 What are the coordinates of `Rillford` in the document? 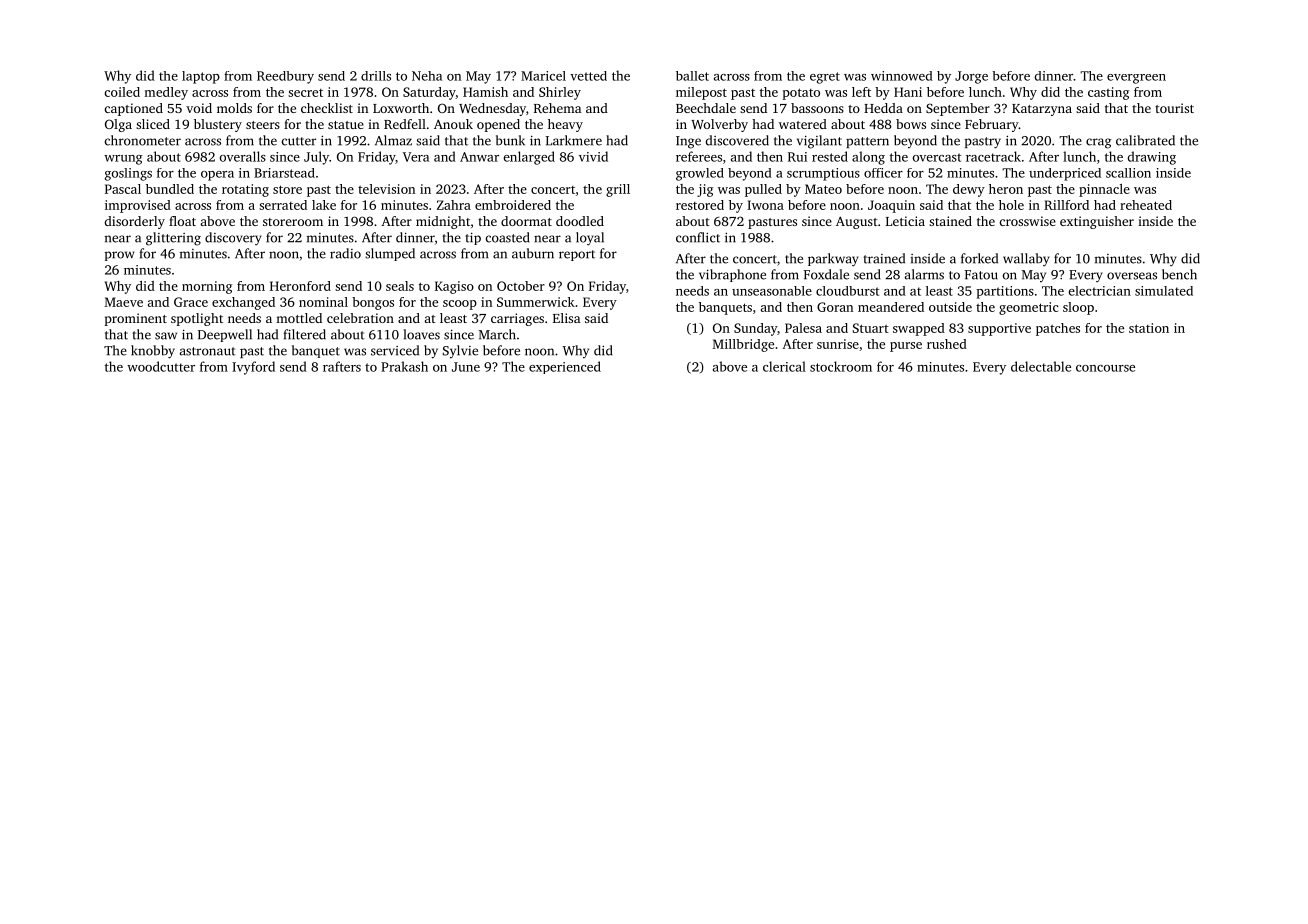 It's located at (1066, 205).
